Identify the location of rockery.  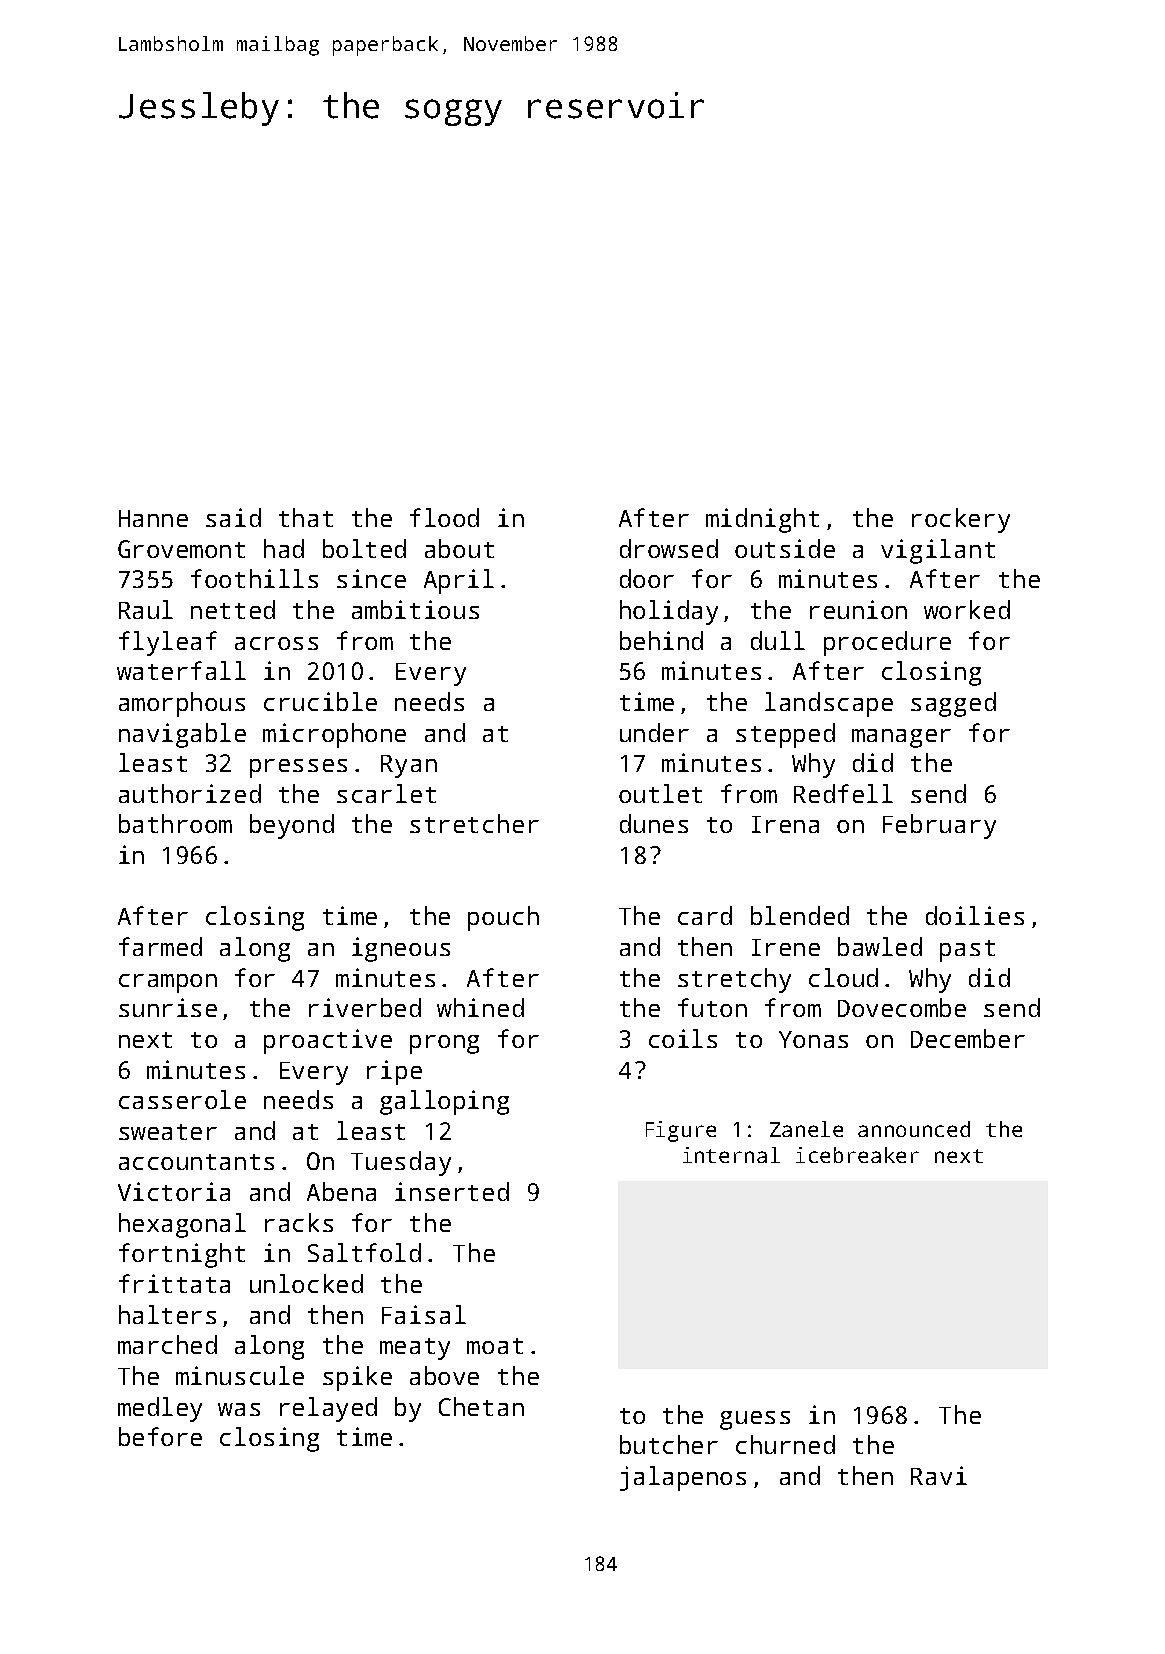
(961, 520).
